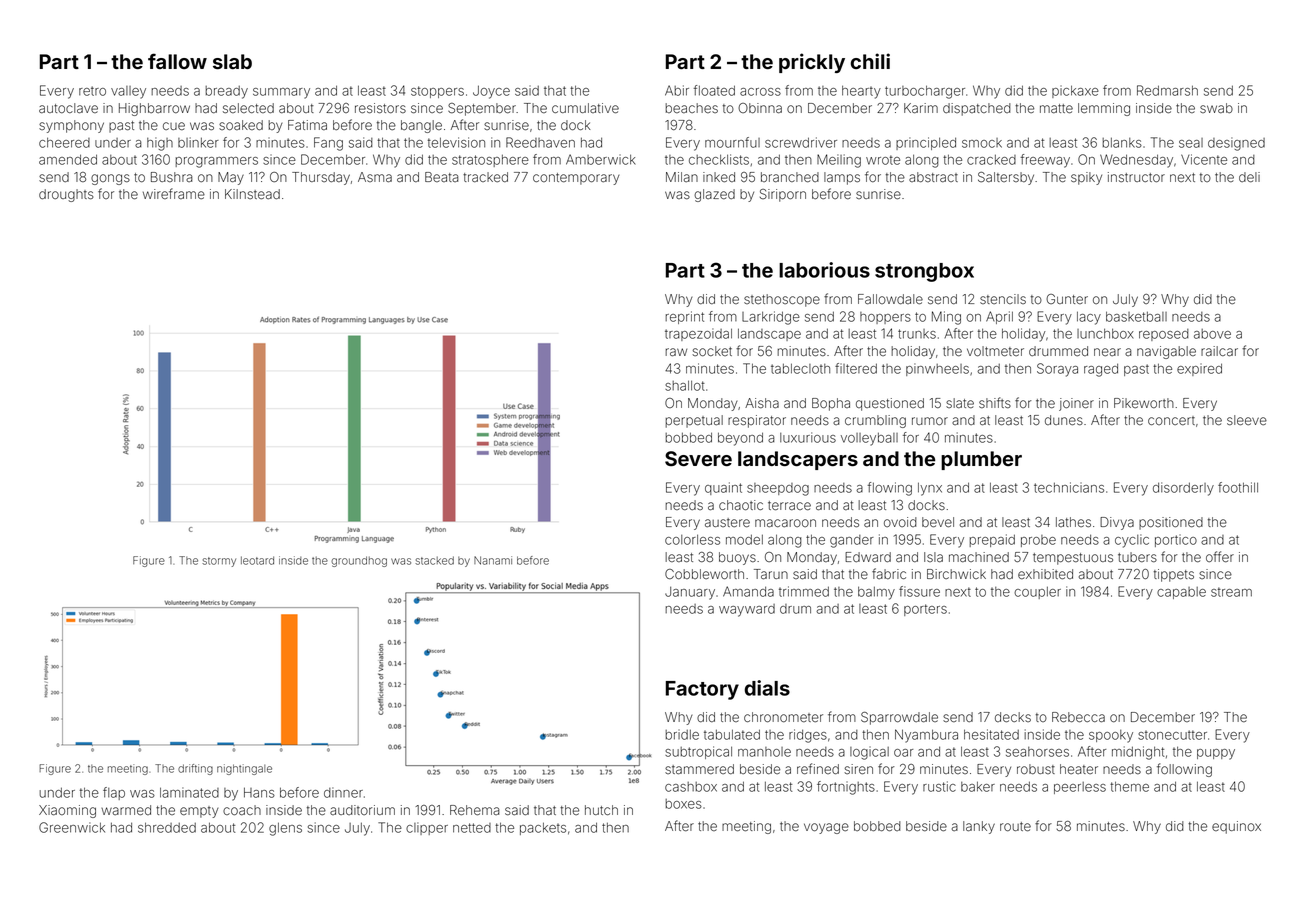  Describe the element at coordinates (491, 92) in the page. I see `Joyce` at that location.
